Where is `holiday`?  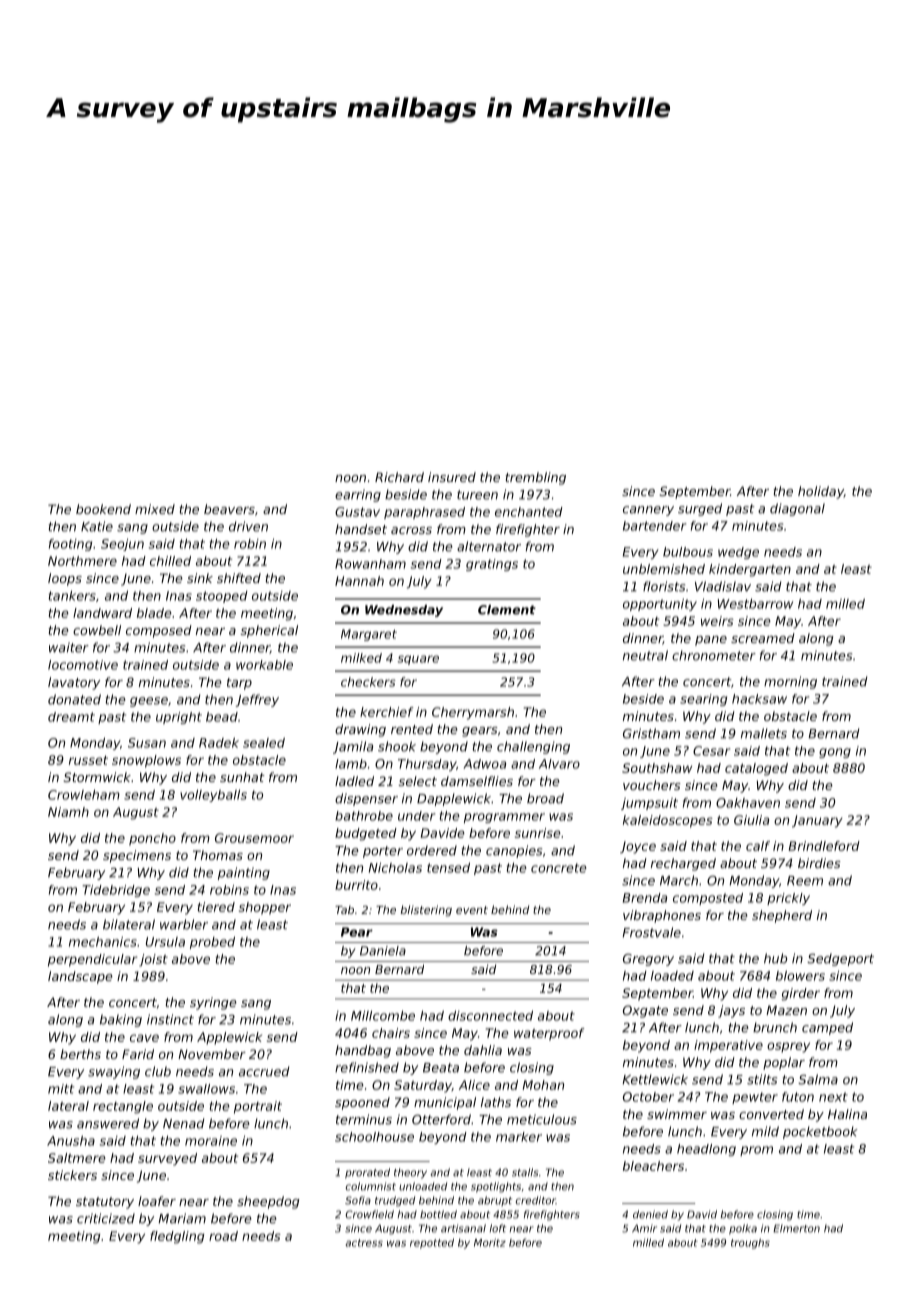
holiday is located at coordinates (821, 492).
